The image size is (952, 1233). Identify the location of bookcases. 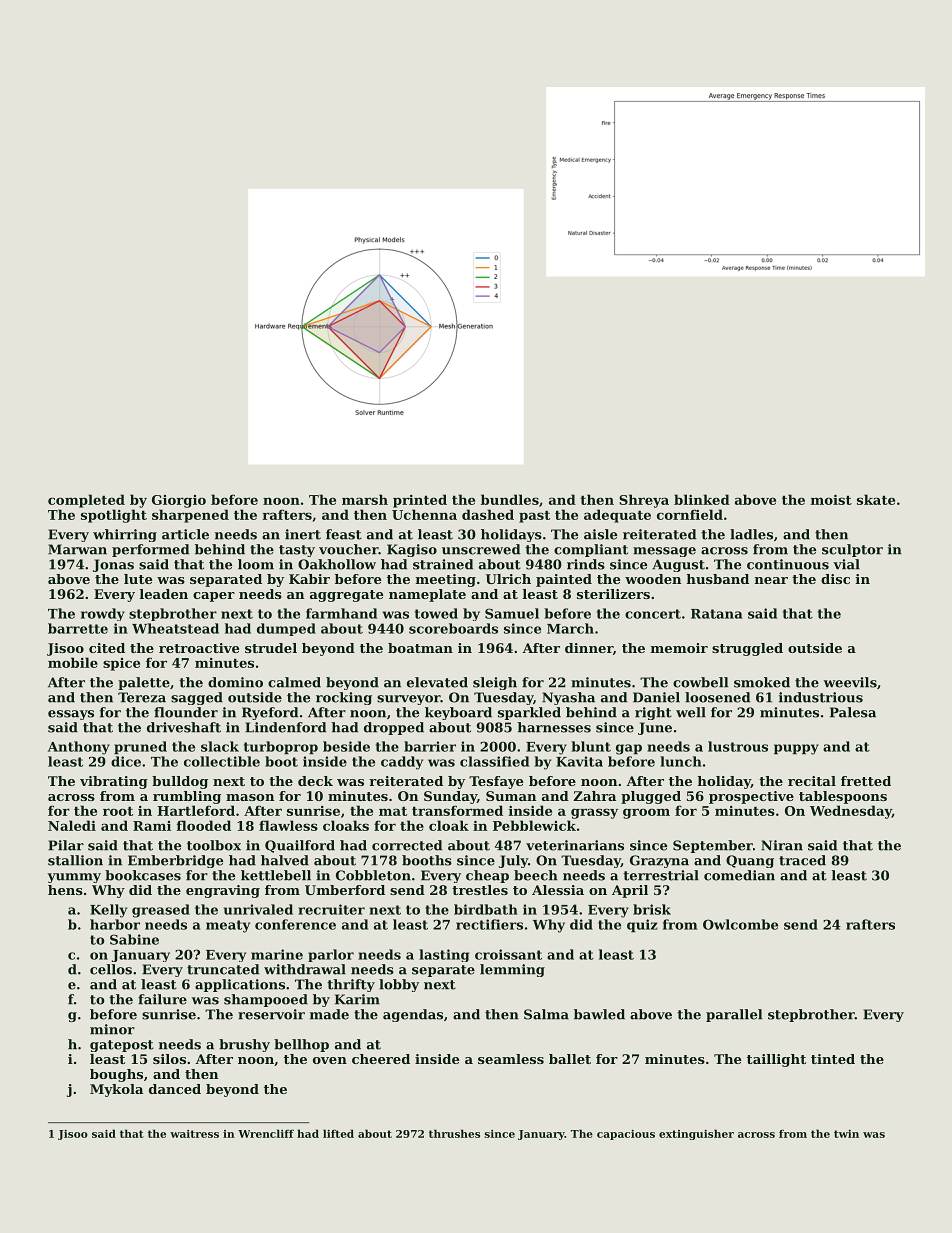
(143, 875).
